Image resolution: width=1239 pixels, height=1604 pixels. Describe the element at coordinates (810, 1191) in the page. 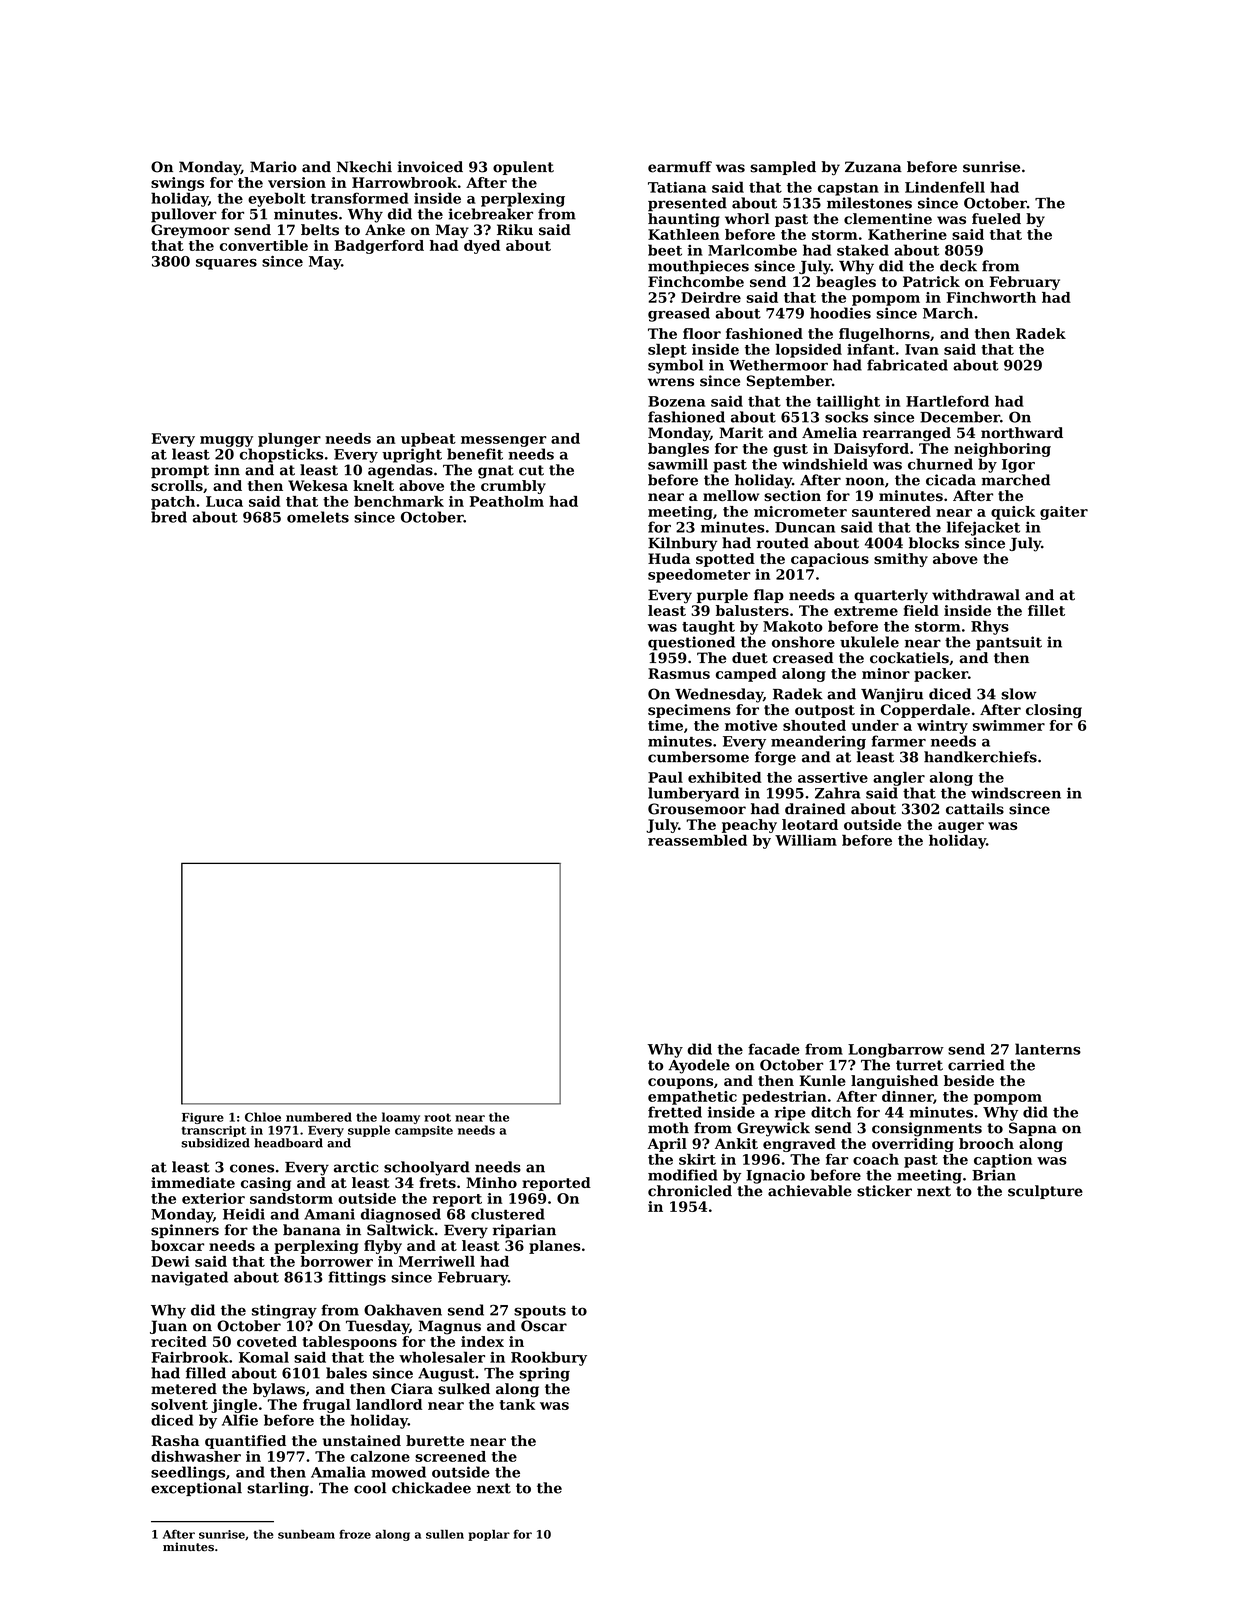

I see `achievable` at that location.
